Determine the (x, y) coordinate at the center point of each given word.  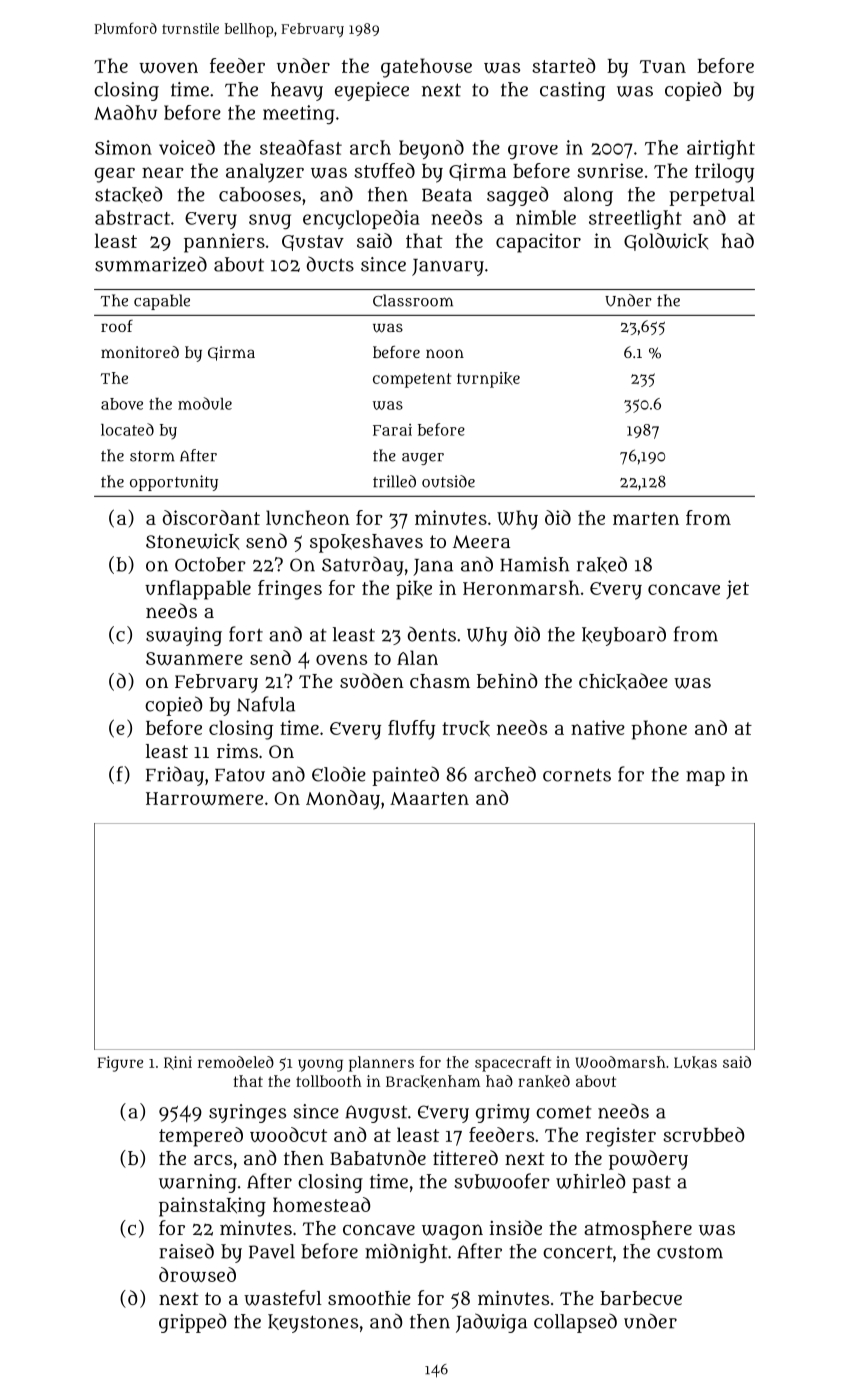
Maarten (429, 798)
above (122, 404)
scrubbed (703, 1134)
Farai (392, 430)
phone (659, 730)
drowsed (197, 1274)
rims (237, 750)
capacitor (538, 243)
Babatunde (378, 1157)
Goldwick (666, 242)
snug (270, 222)
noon (445, 353)
